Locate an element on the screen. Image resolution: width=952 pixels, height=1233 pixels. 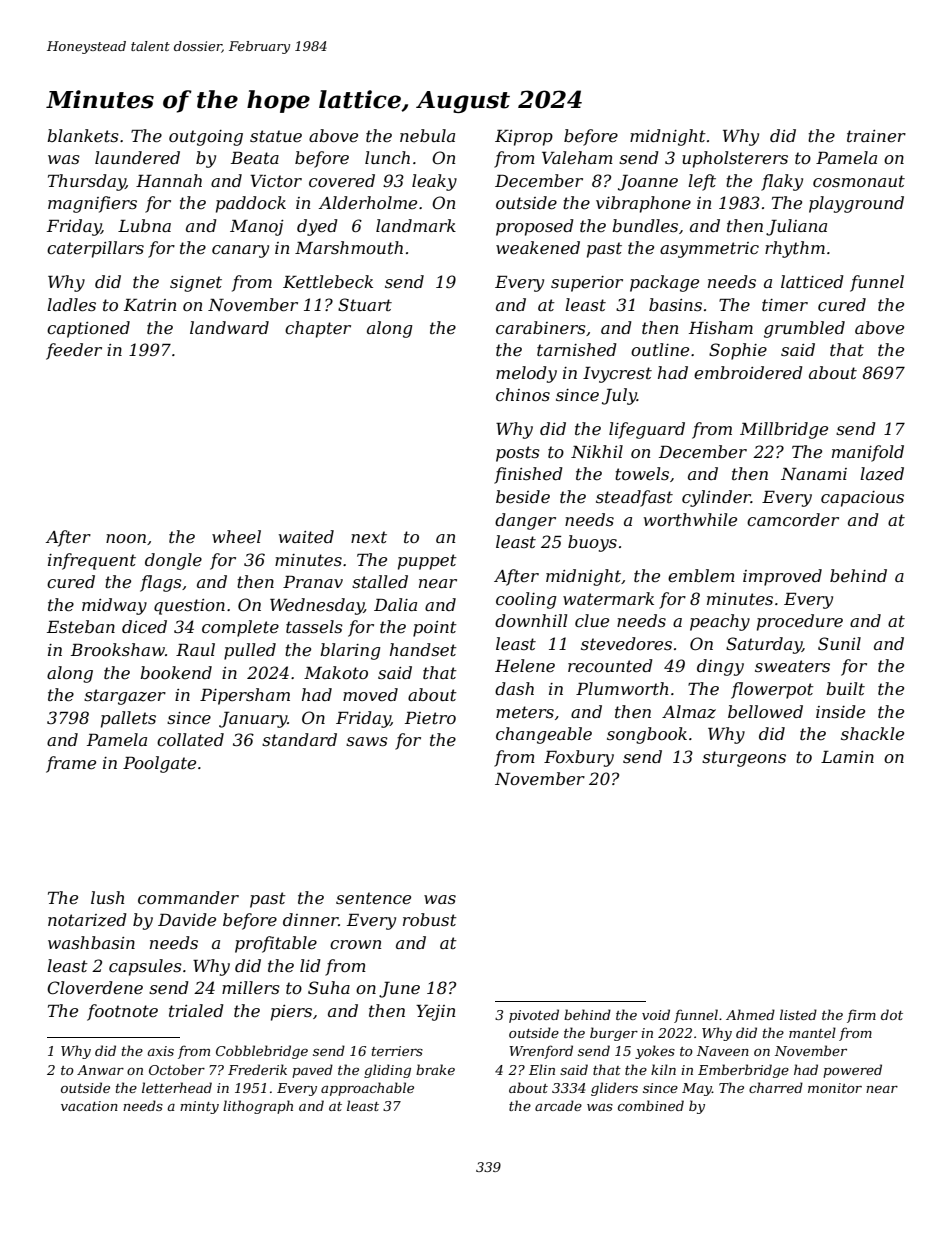
shackle is located at coordinates (872, 733).
